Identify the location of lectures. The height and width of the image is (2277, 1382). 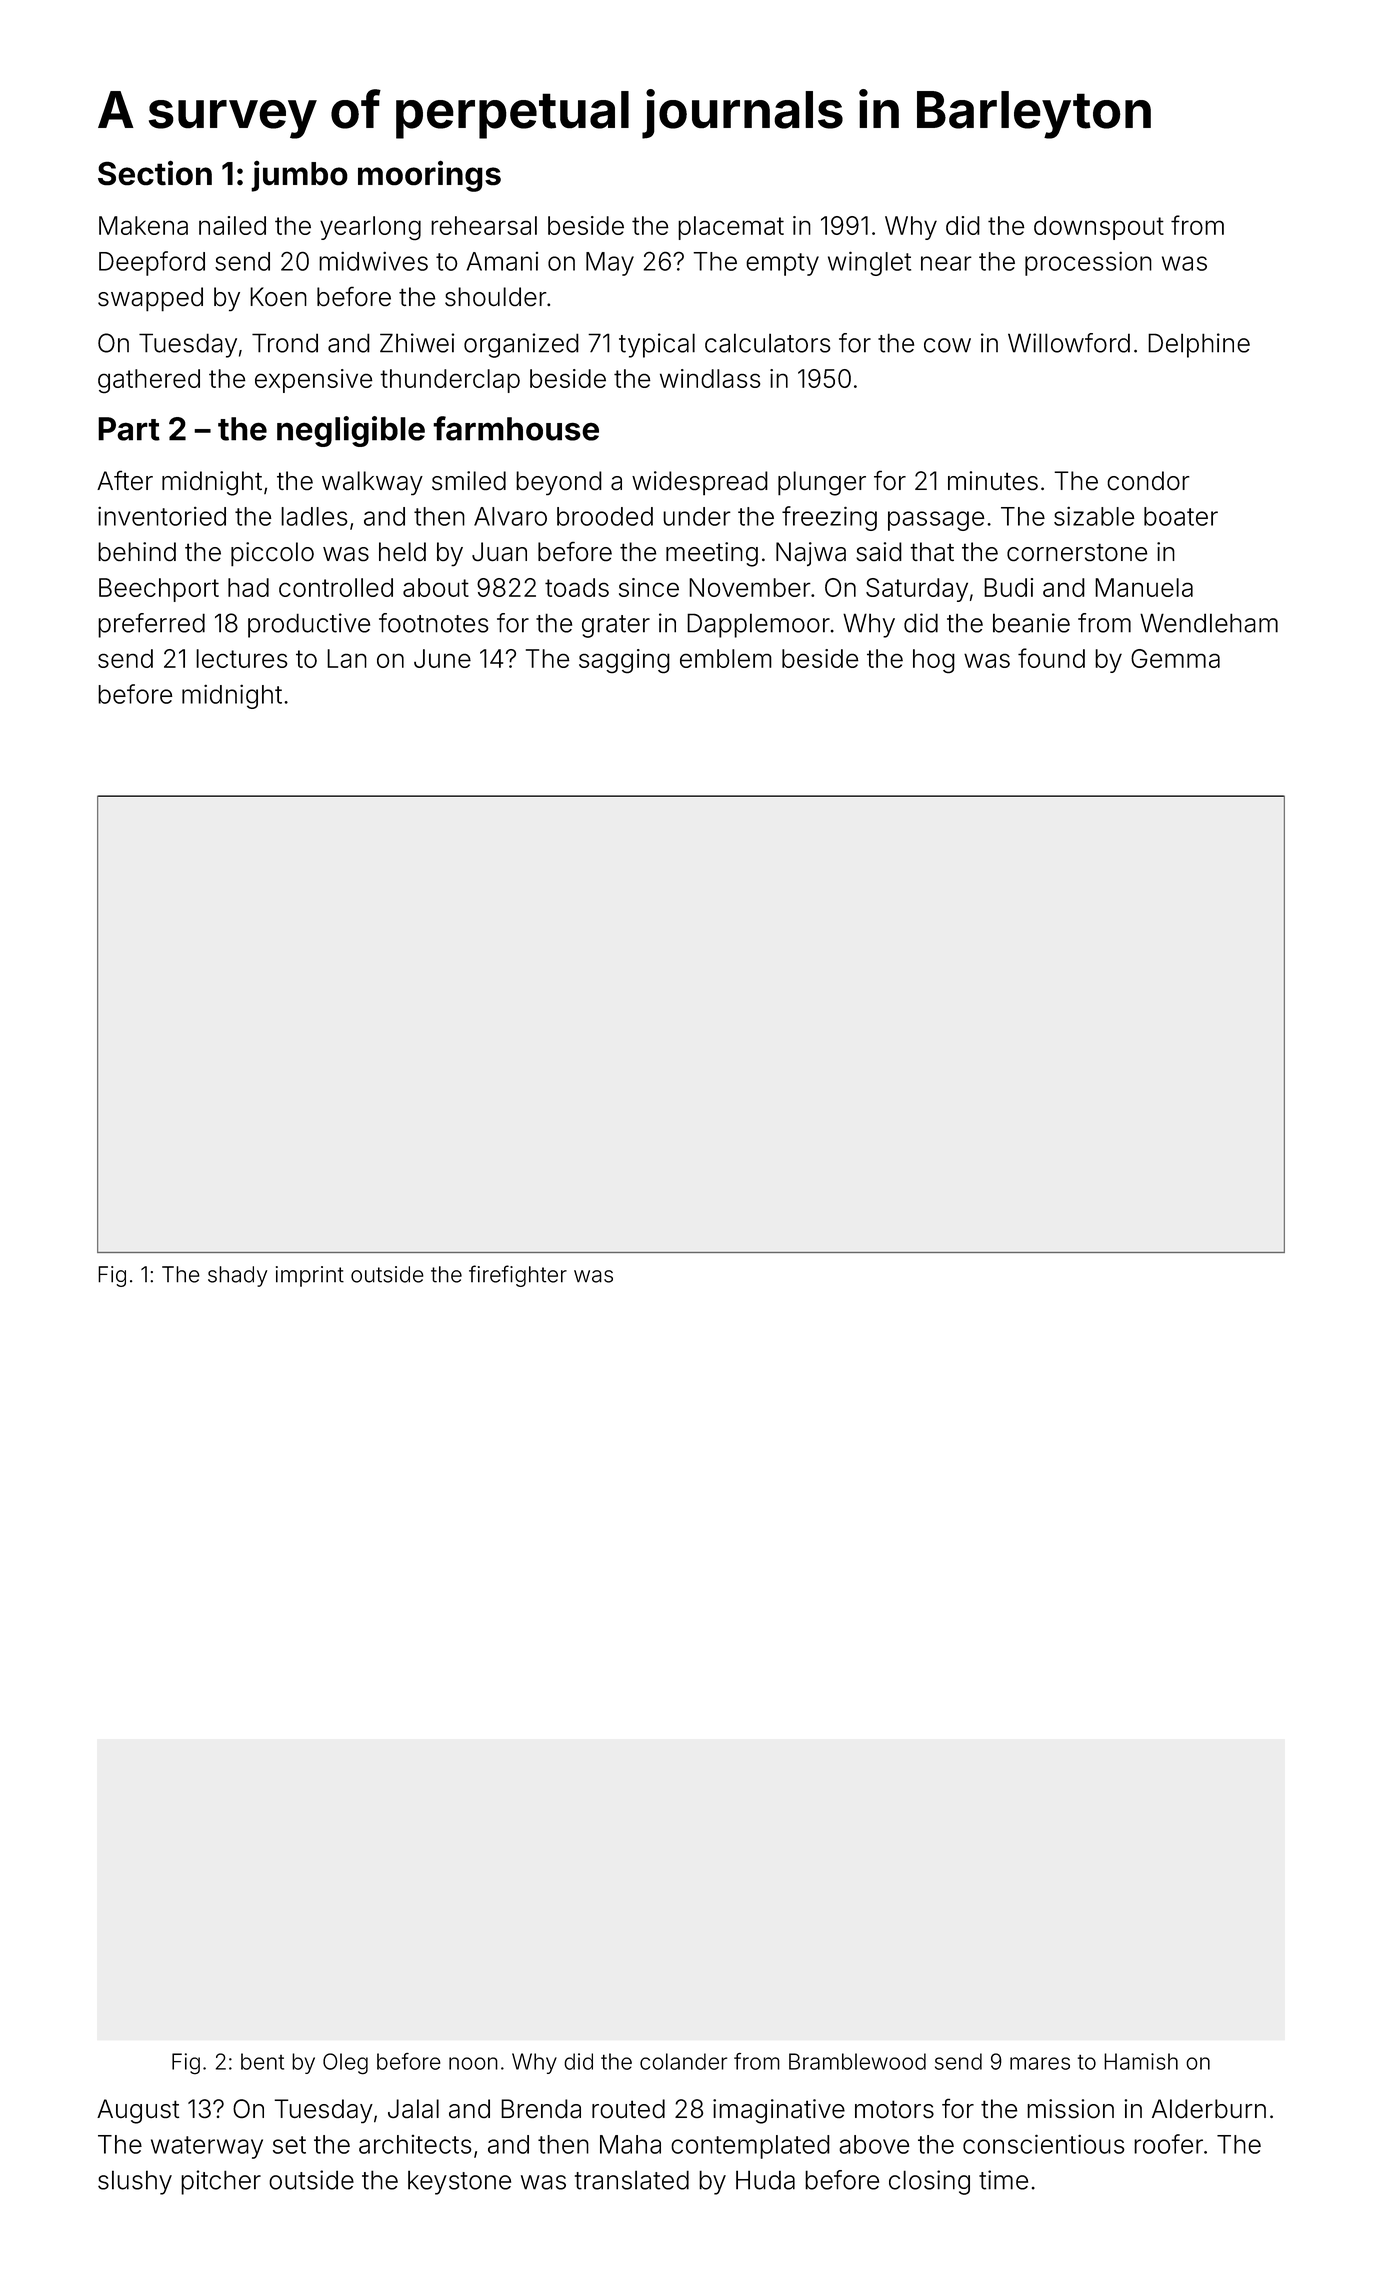
(241, 658).
